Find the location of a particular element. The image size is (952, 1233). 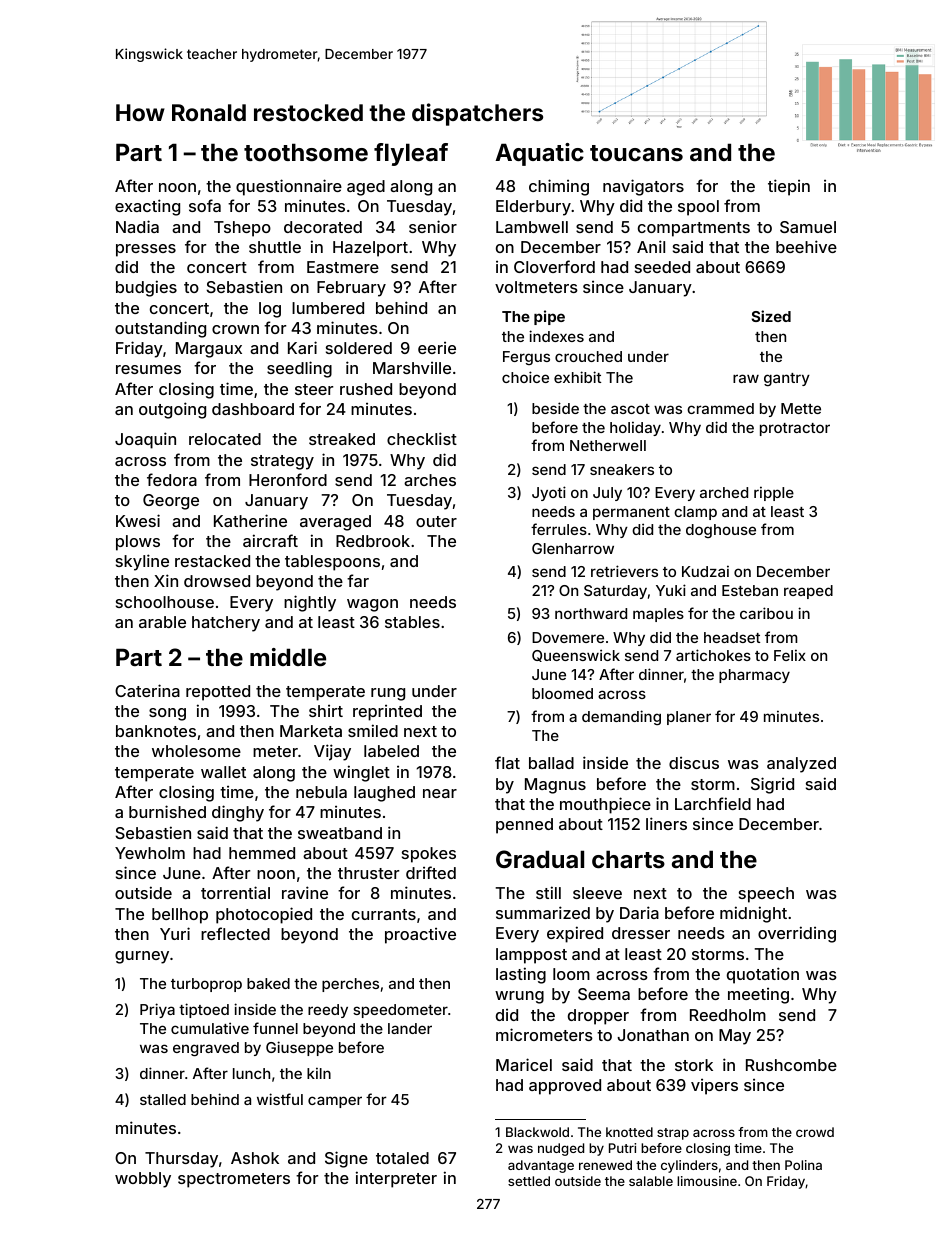

tiepin is located at coordinates (789, 187).
